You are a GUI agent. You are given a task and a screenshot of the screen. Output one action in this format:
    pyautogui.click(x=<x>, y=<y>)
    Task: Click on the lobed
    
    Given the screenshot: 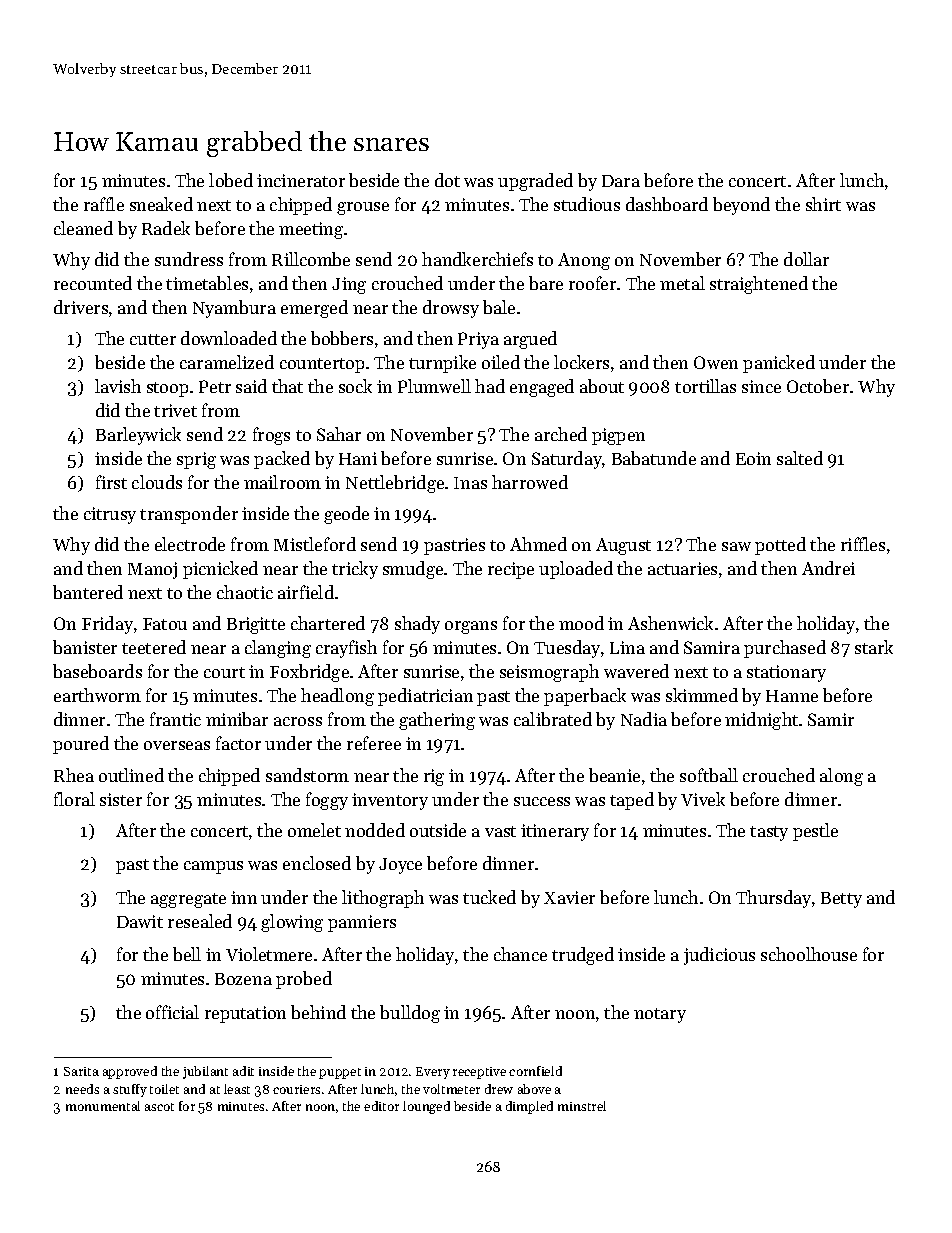 What is the action you would take?
    pyautogui.click(x=231, y=180)
